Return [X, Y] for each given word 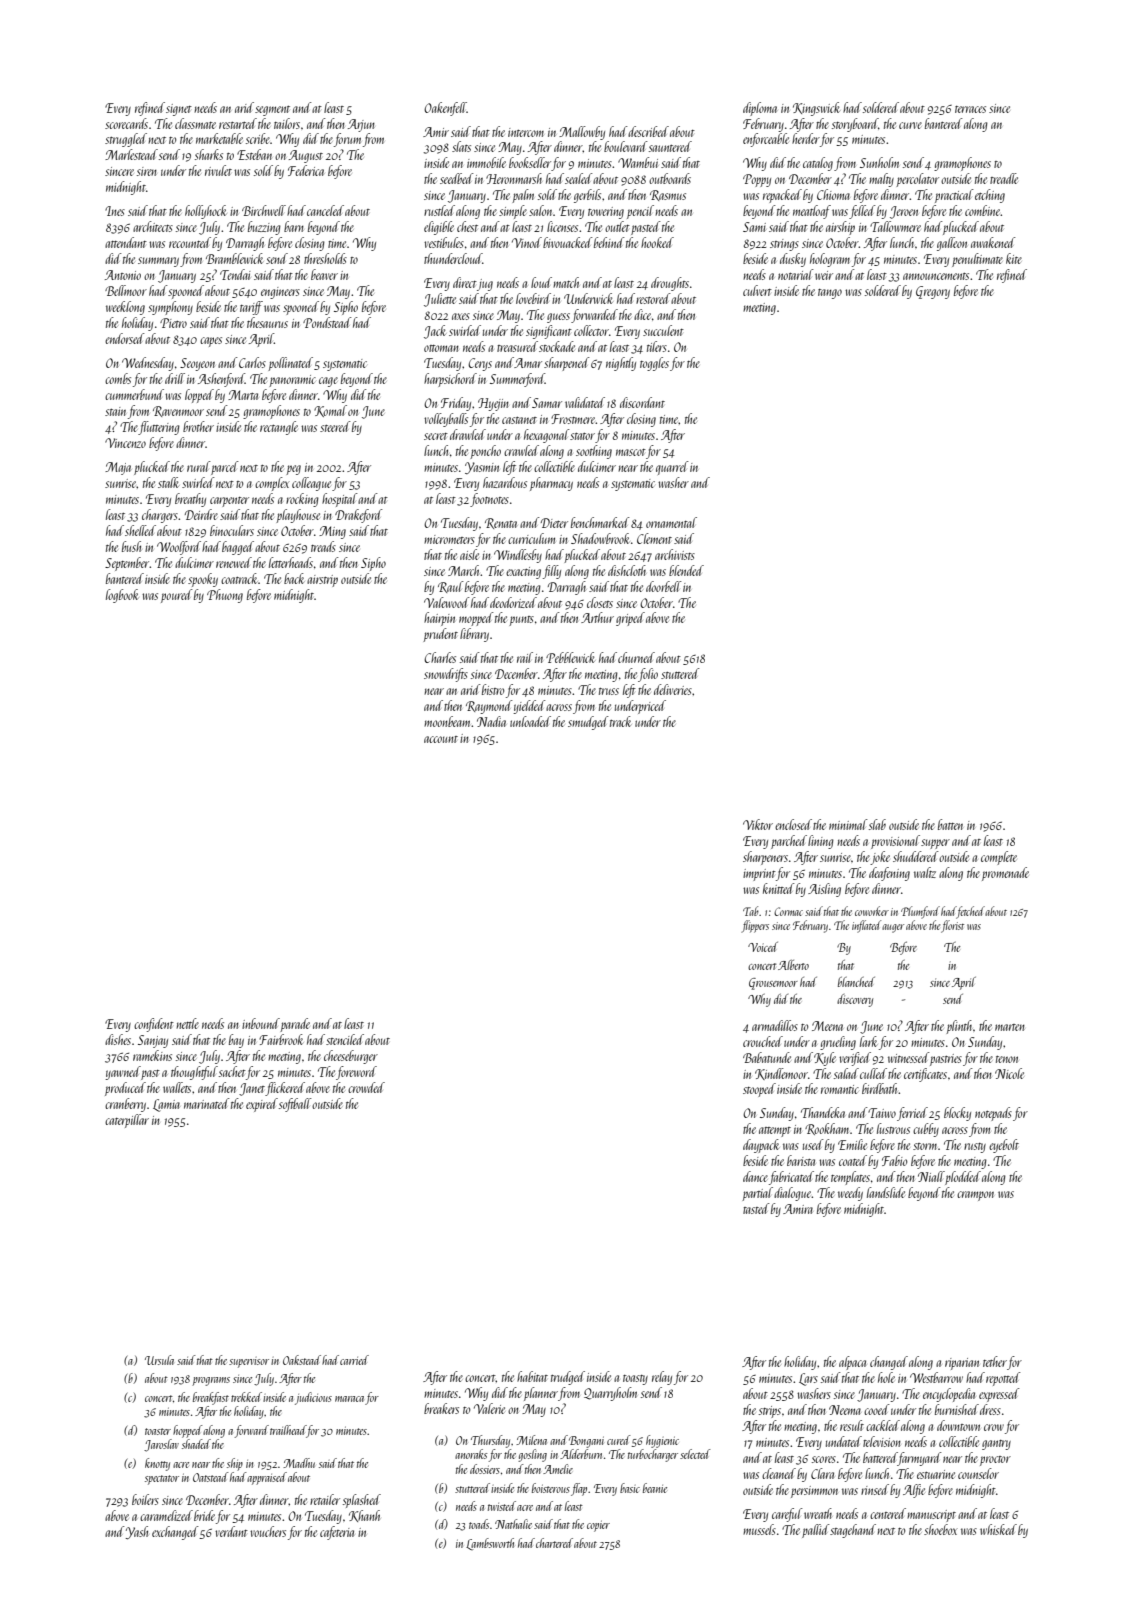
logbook [122, 596]
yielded [529, 707]
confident [154, 1025]
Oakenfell [445, 109]
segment [272, 111]
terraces [970, 109]
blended [686, 570]
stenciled [345, 1039]
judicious [313, 1398]
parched [789, 842]
